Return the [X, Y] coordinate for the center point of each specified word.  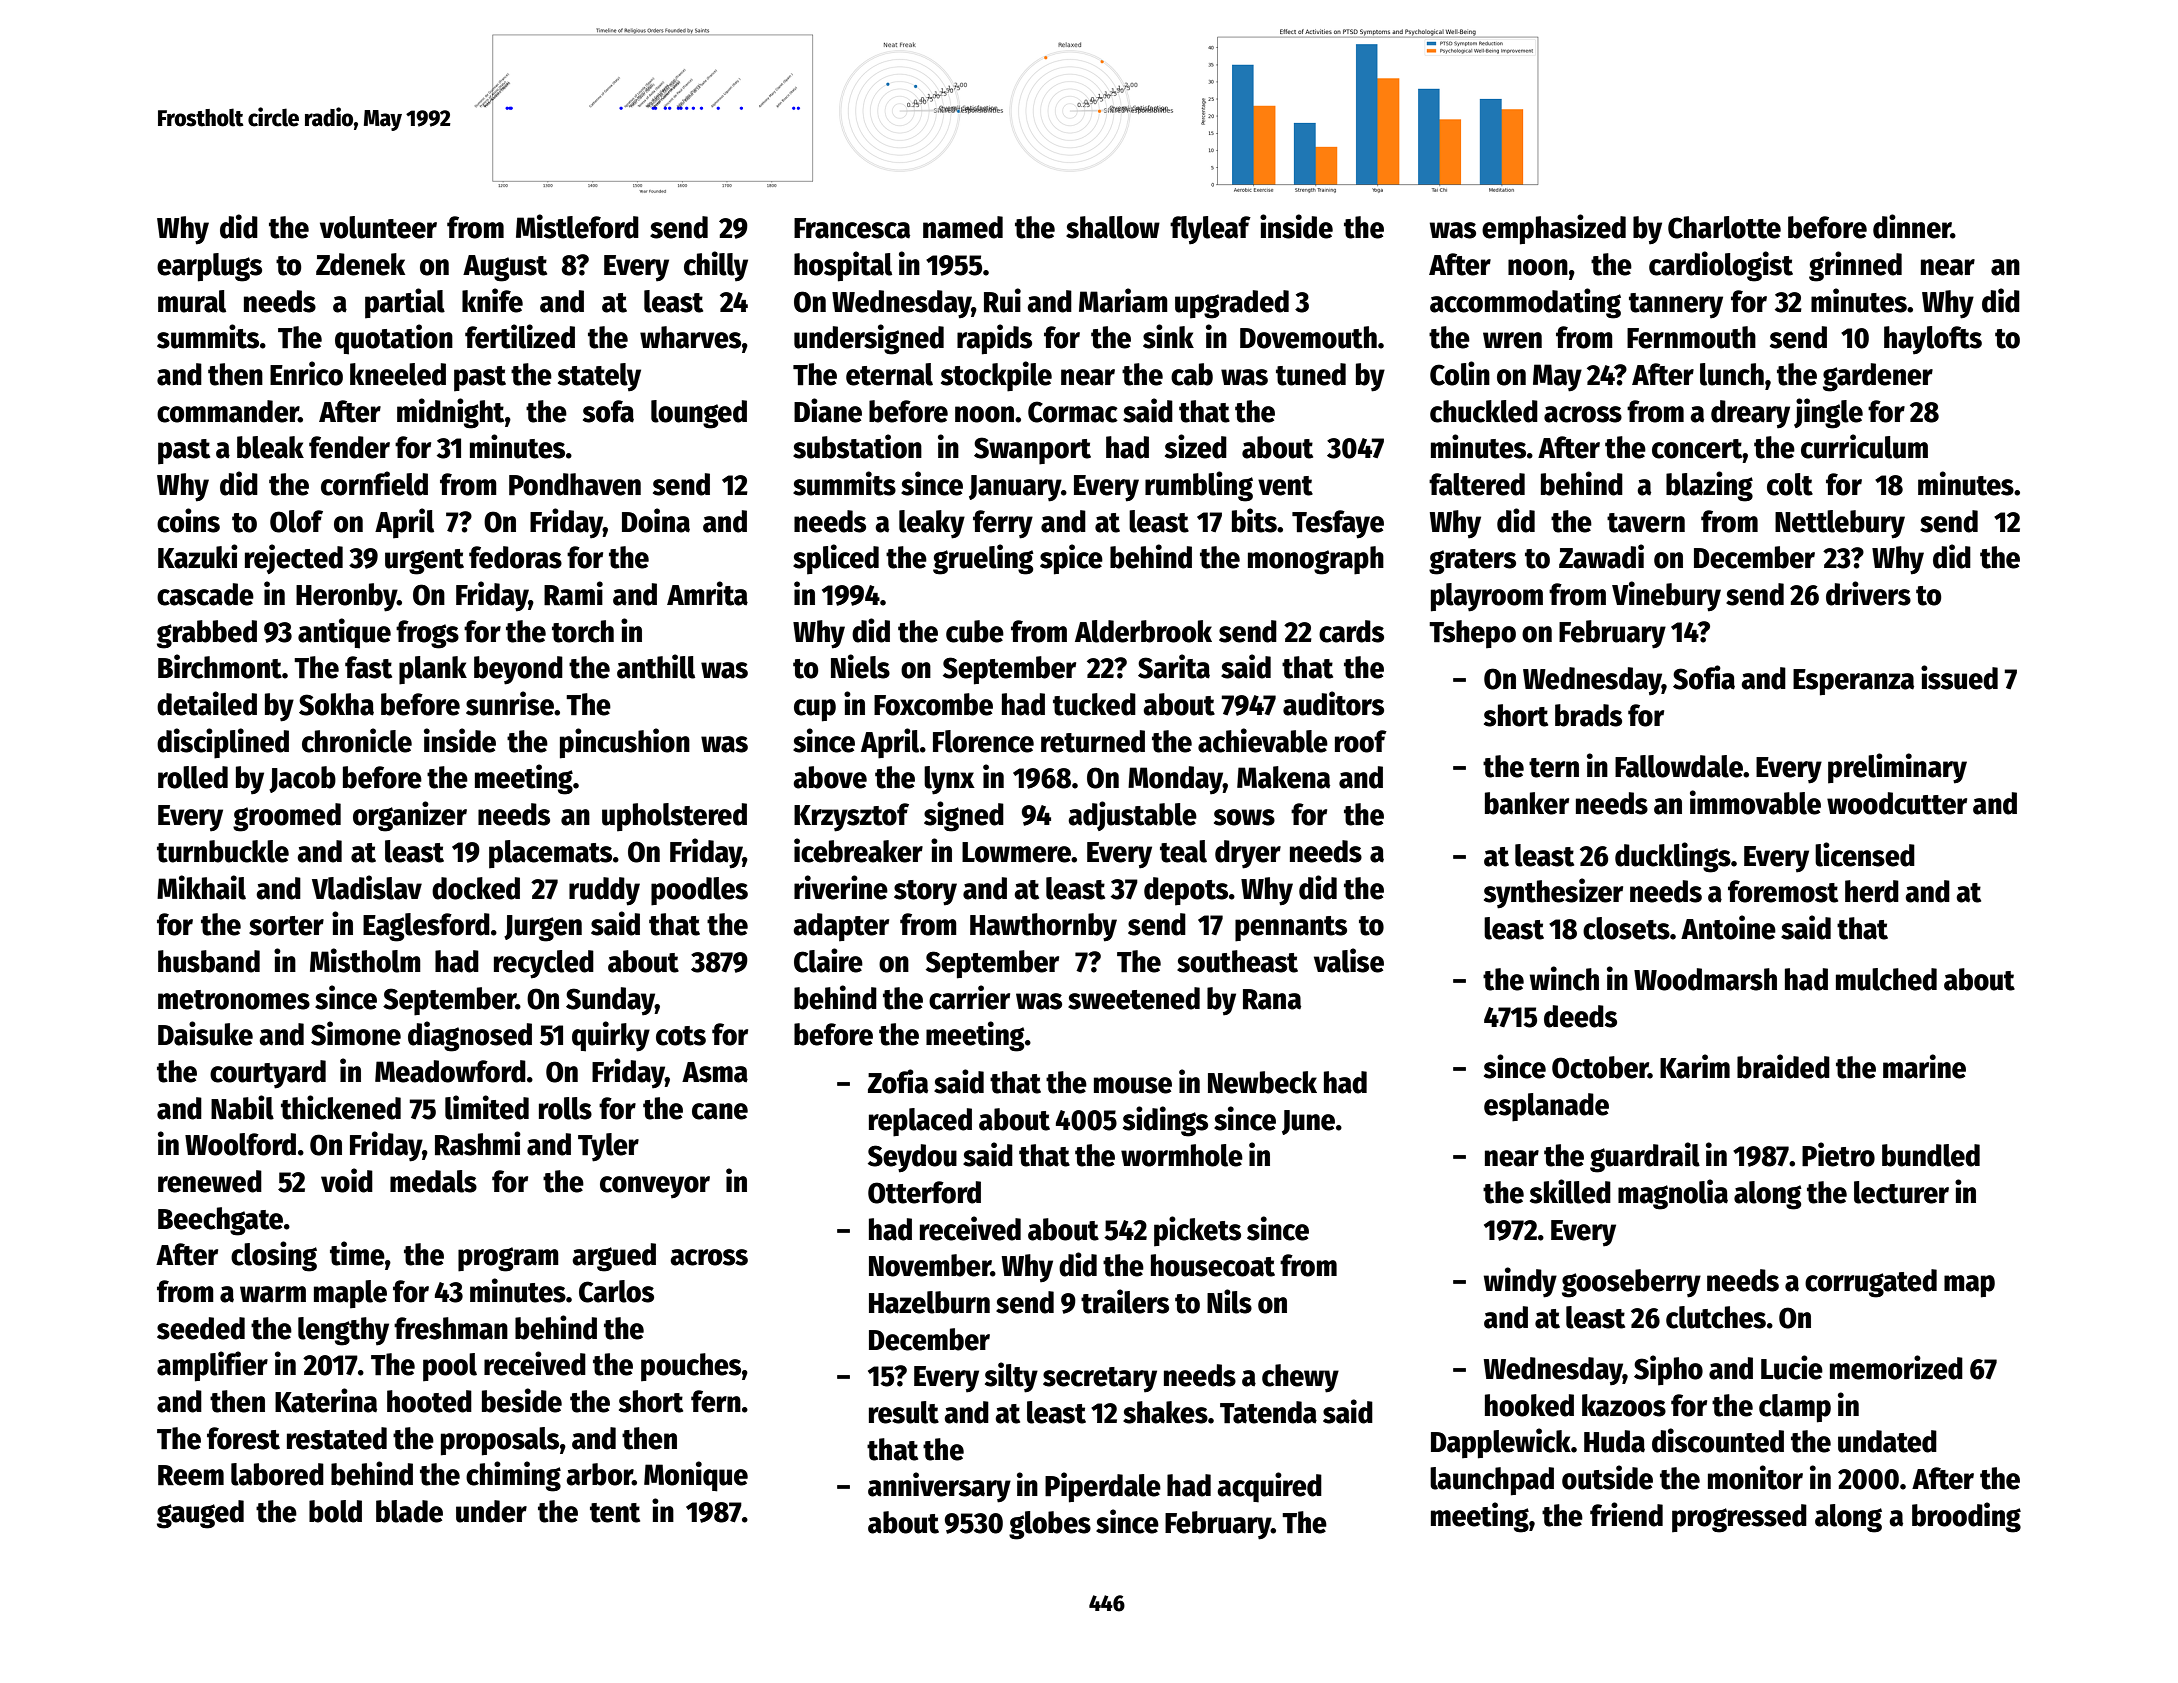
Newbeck [1262, 1082]
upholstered [674, 817]
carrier [969, 997]
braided [1783, 1066]
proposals [500, 1441]
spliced [836, 559]
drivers [1868, 593]
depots [1186, 891]
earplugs [209, 267]
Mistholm [365, 960]
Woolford [240, 1144]
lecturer [1901, 1192]
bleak [270, 447]
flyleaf [1210, 230]
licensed [1865, 854]
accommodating [1525, 303]
